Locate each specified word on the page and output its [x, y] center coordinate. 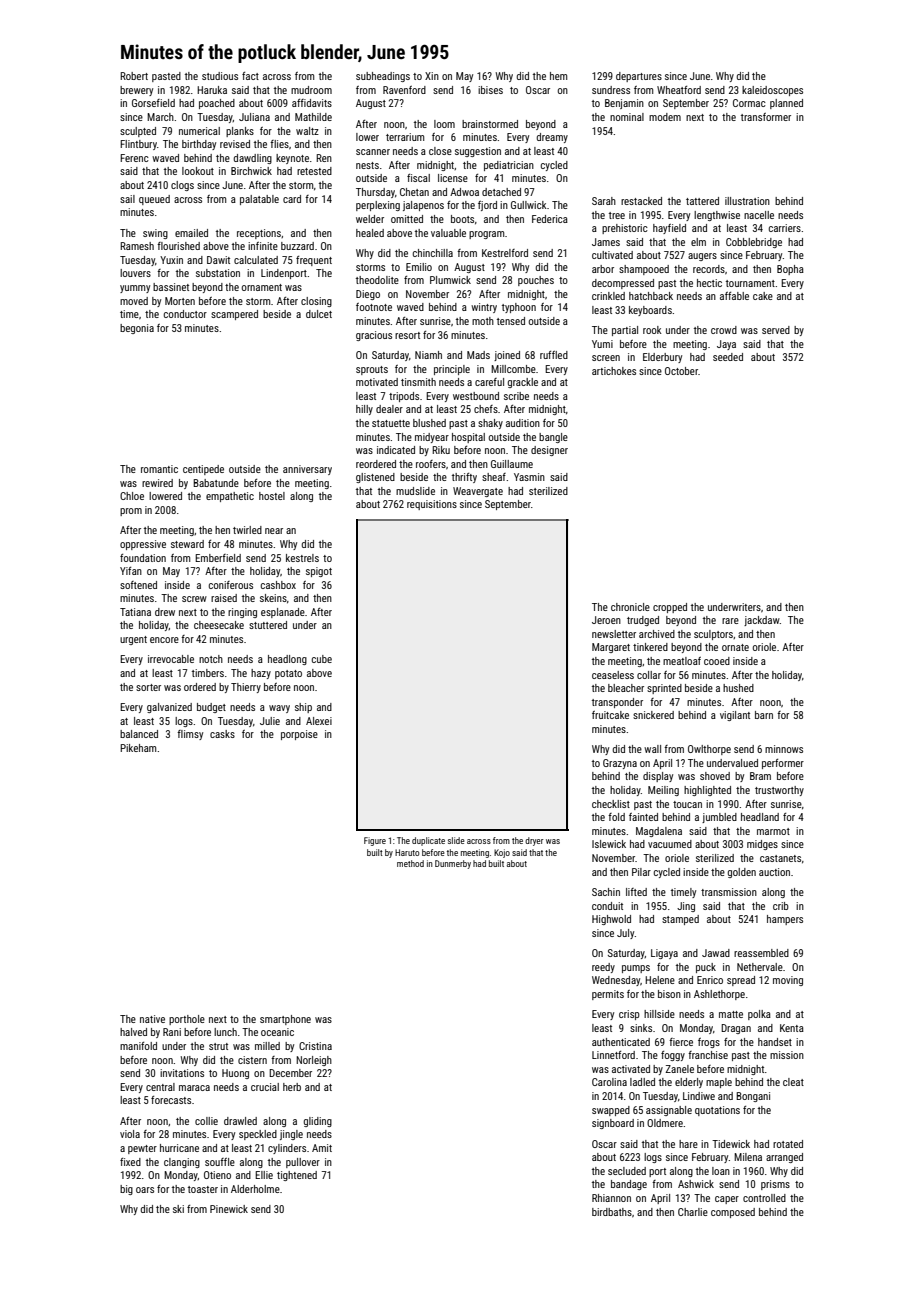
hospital [468, 438]
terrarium [405, 137]
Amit [322, 1148]
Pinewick [229, 1209]
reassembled [761, 953]
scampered [234, 315]
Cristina [315, 1046]
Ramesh [137, 246]
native [152, 1019]
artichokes [614, 371]
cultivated [612, 255]
